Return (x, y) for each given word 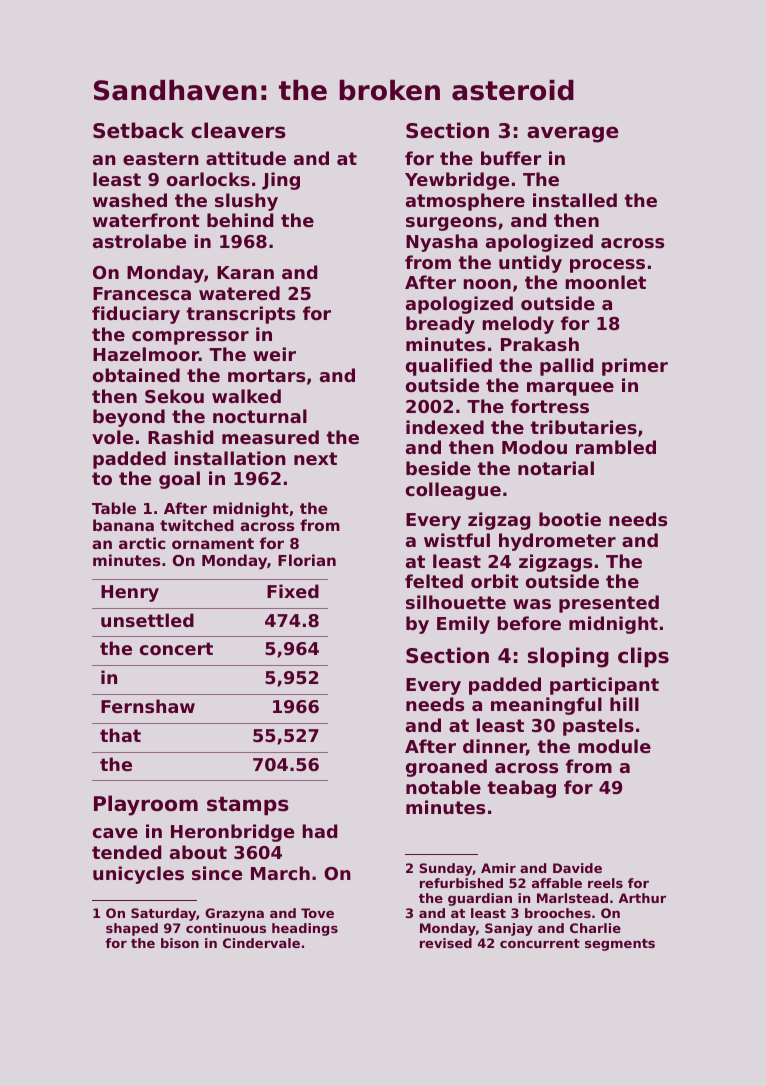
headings (305, 929)
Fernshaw (148, 706)
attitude (246, 158)
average (573, 134)
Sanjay (509, 929)
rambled (616, 447)
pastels (598, 727)
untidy (530, 264)
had (320, 831)
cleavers (238, 130)
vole (112, 437)
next (315, 458)
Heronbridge (232, 833)
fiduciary (136, 315)
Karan (245, 272)
